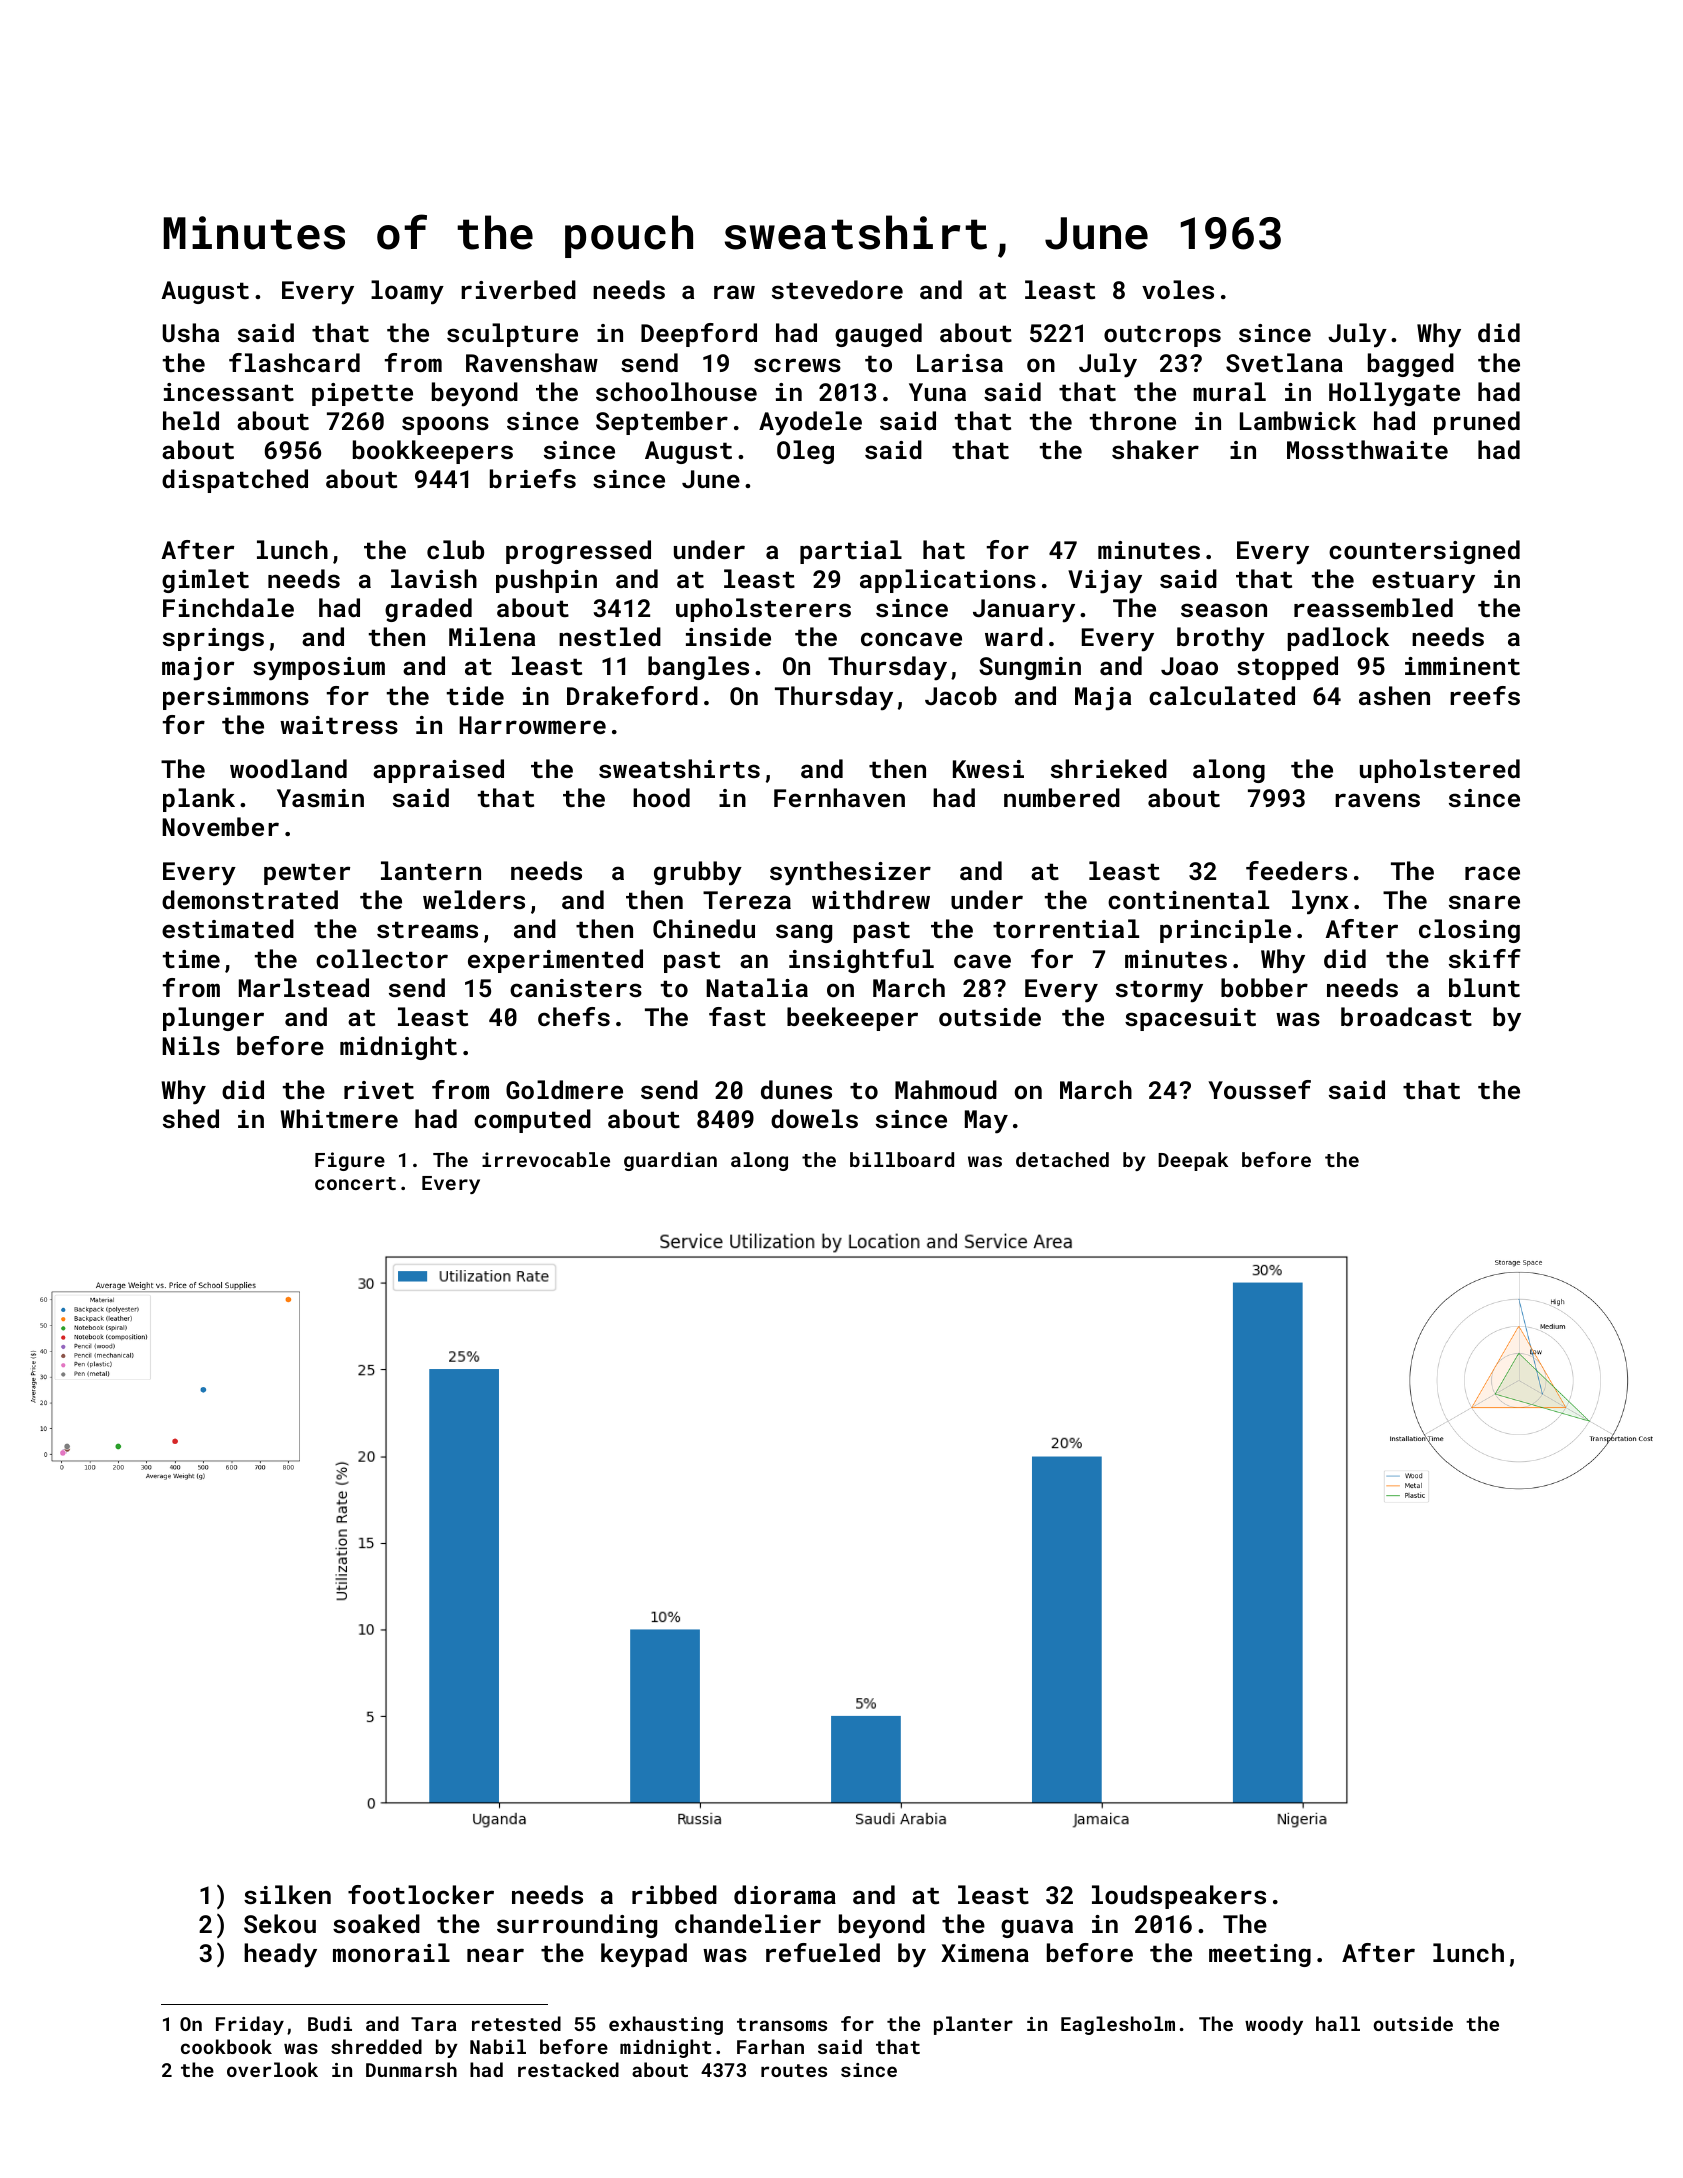 This screenshot has height=2178, width=1683. Describe the element at coordinates (1109, 768) in the screenshot. I see `shrieked` at that location.
